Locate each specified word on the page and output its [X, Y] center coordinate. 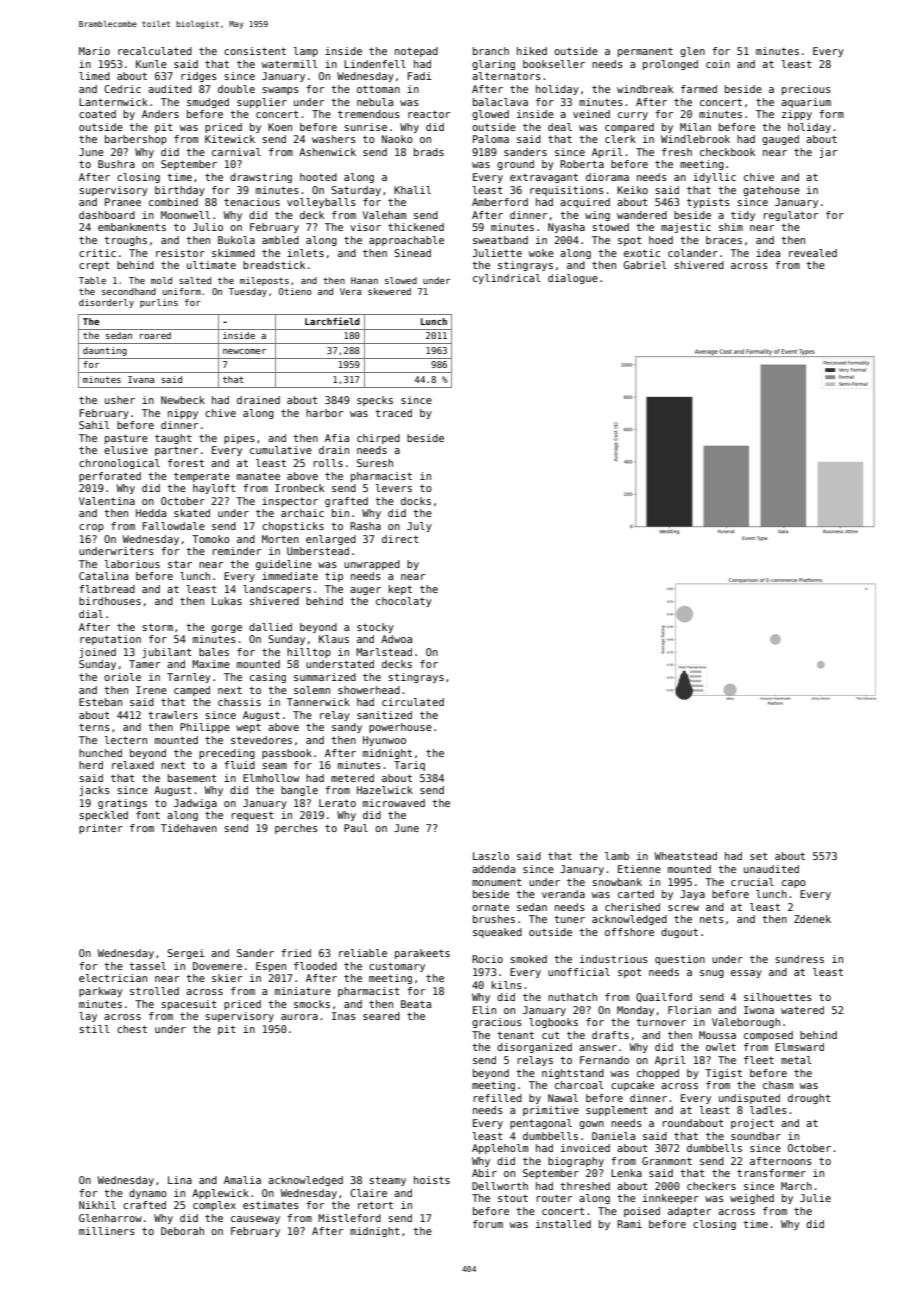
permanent [645, 52]
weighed [752, 1199]
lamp [306, 52]
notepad [416, 52]
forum [488, 1224]
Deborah [182, 1231]
